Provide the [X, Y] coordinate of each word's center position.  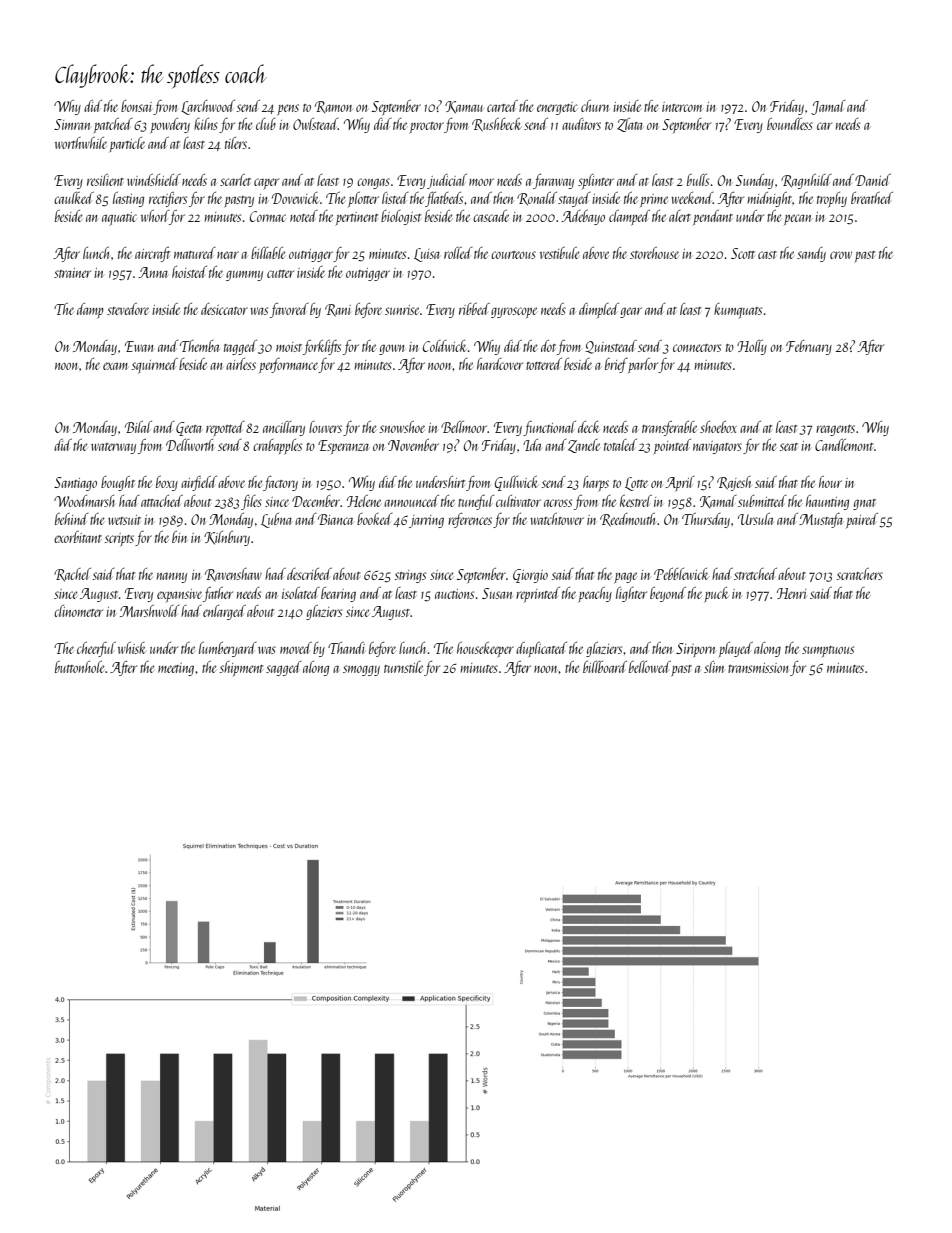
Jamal [828, 107]
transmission [758, 668]
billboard [605, 667]
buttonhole [79, 667]
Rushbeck [496, 125]
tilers [236, 143]
